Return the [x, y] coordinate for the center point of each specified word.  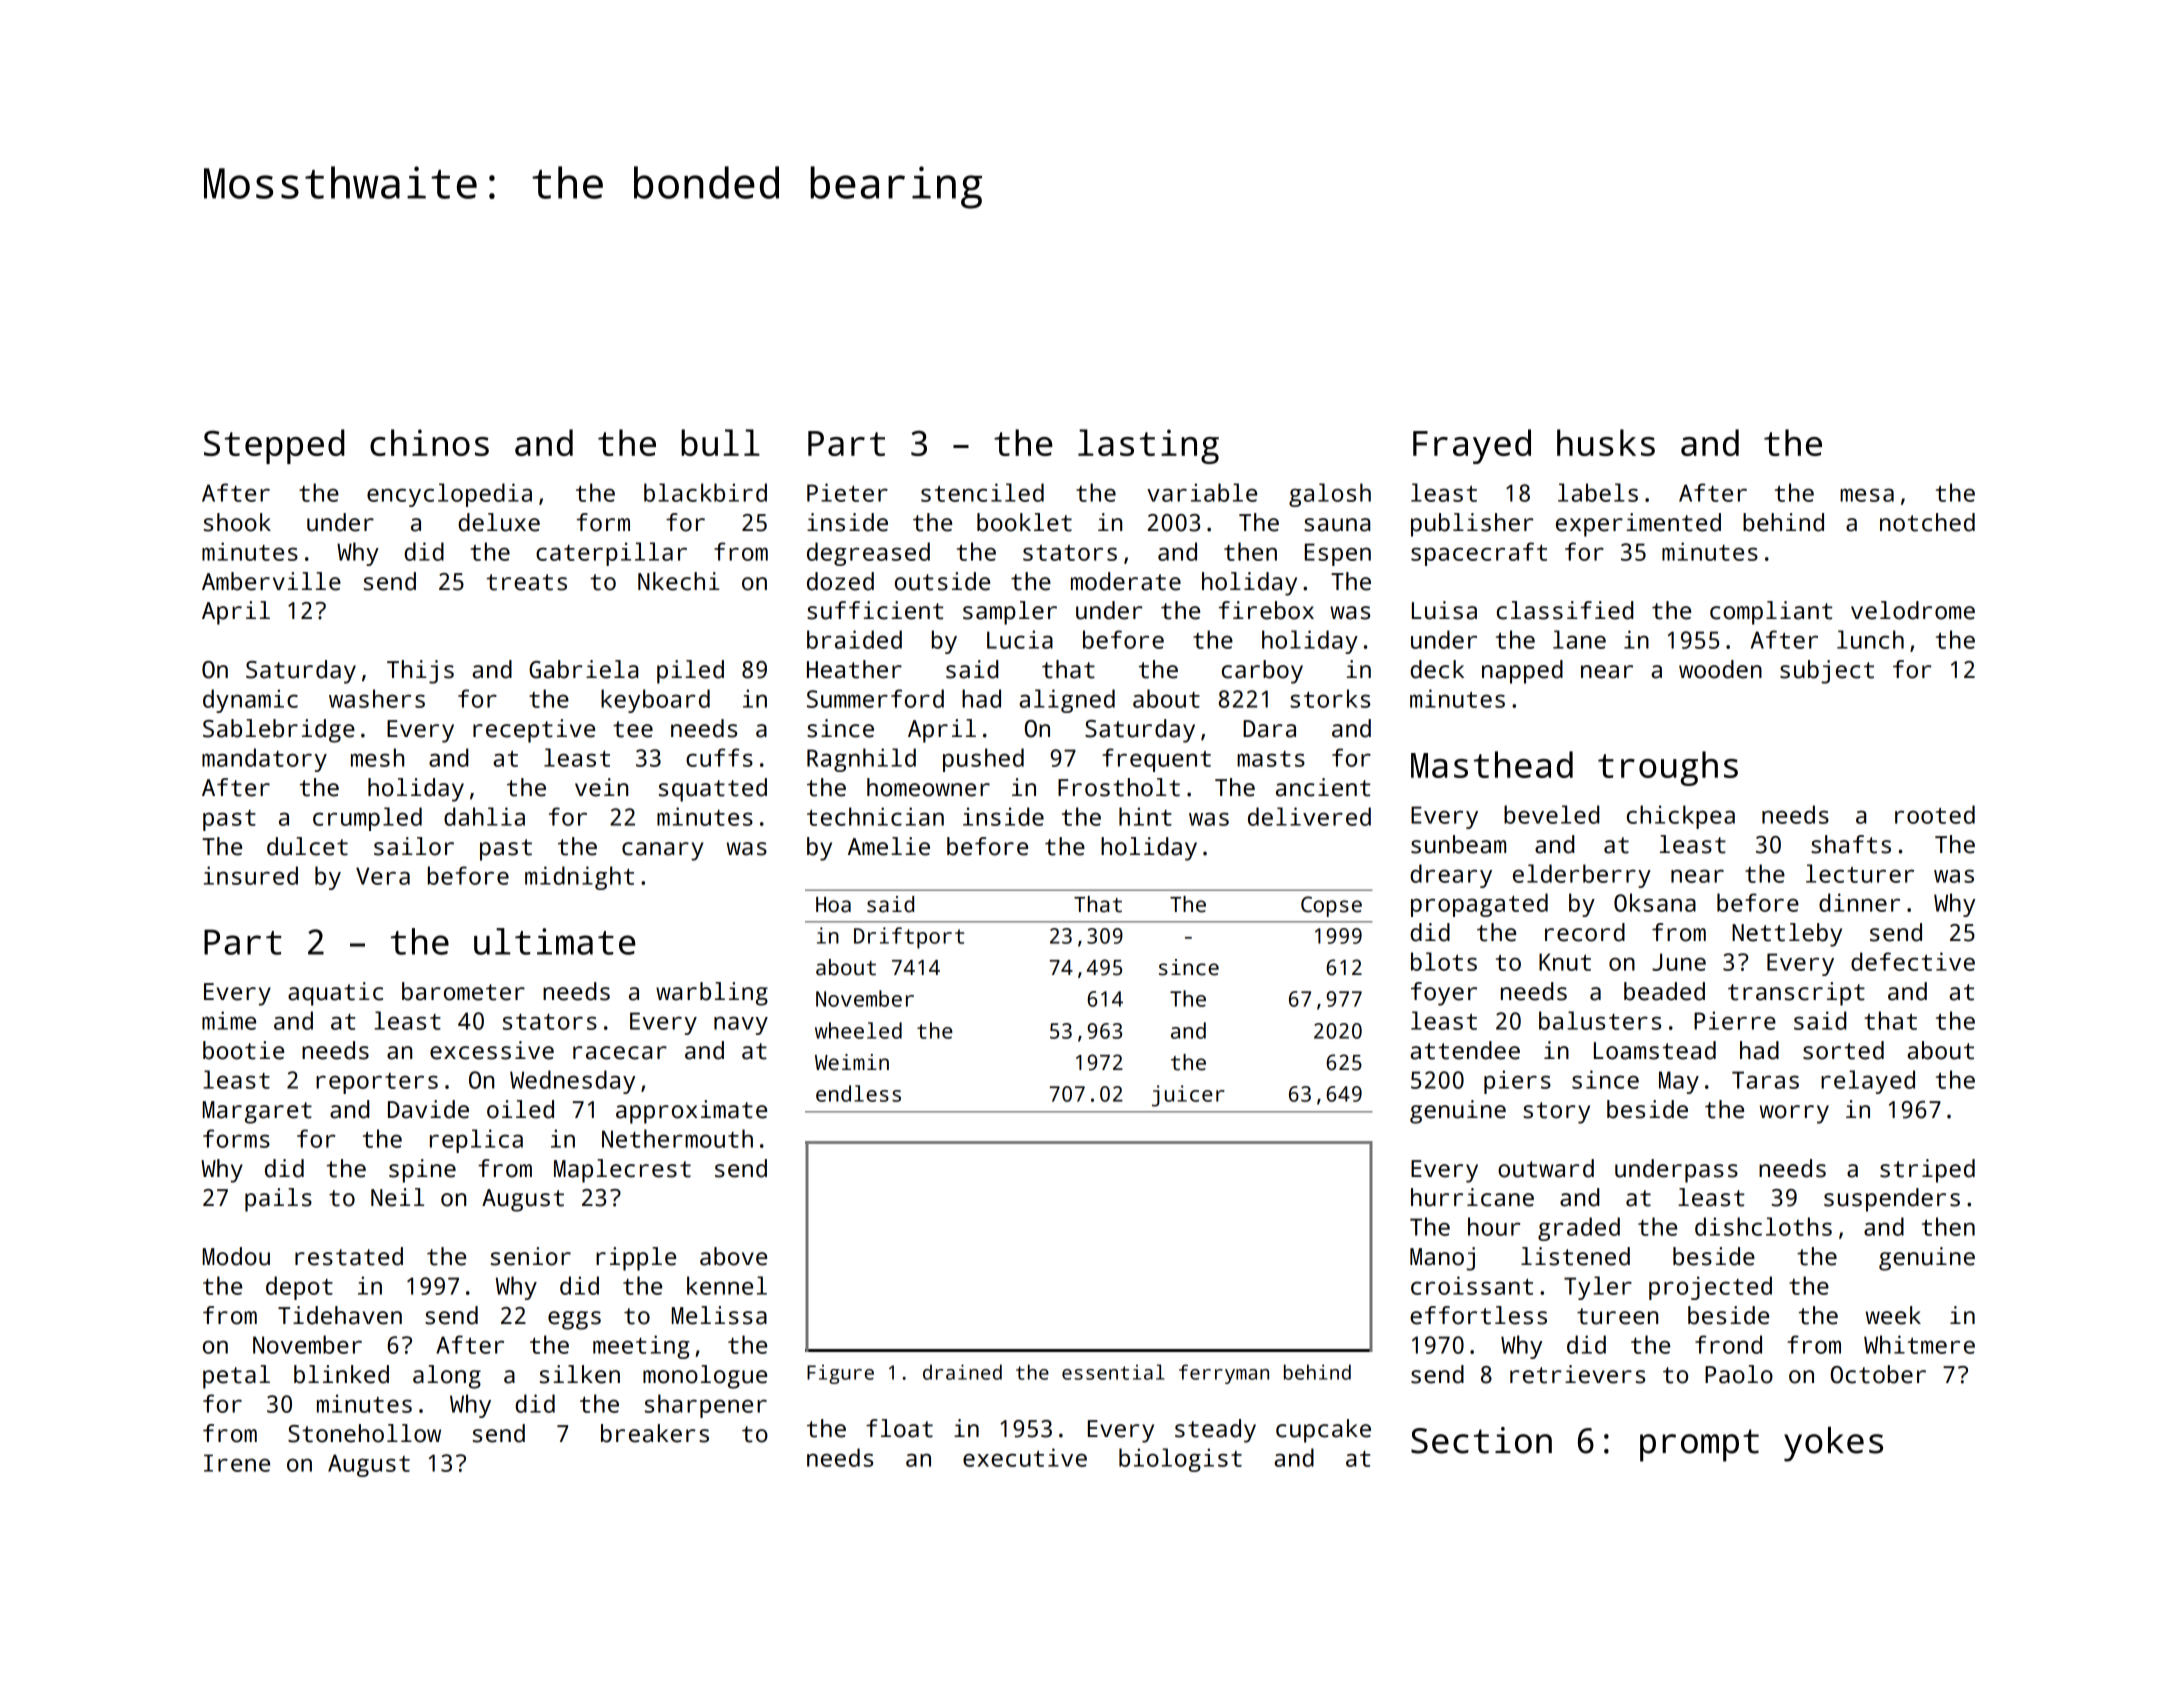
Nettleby [1787, 935]
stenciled [982, 492]
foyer [1444, 994]
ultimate [555, 941]
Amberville [271, 581]
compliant [1771, 613]
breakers [655, 1433]
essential [1113, 1372]
